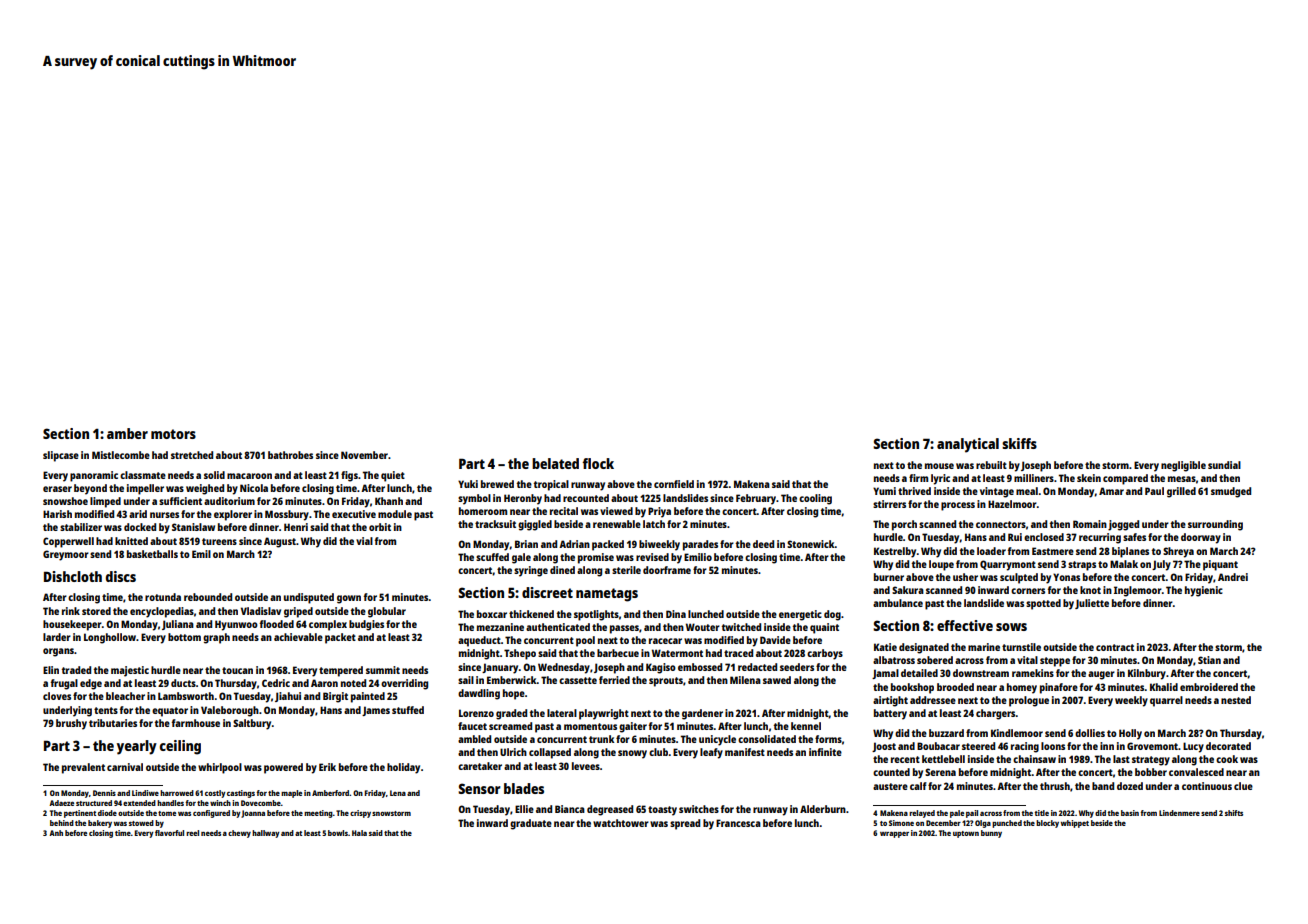 The height and width of the document is (924, 1308). Describe the element at coordinates (514, 694) in the document. I see `hope` at that location.
